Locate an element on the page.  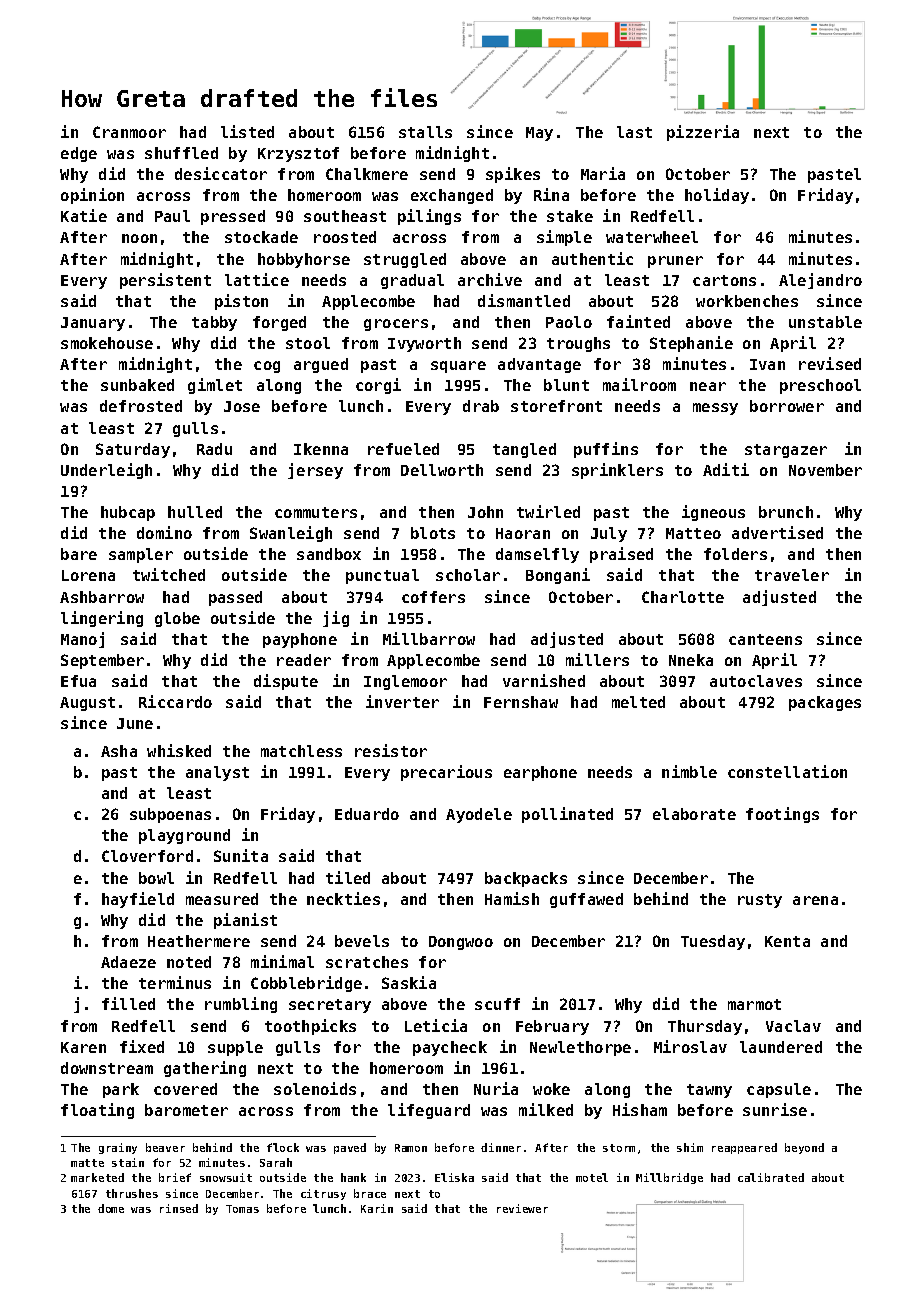
earphone is located at coordinates (540, 773).
